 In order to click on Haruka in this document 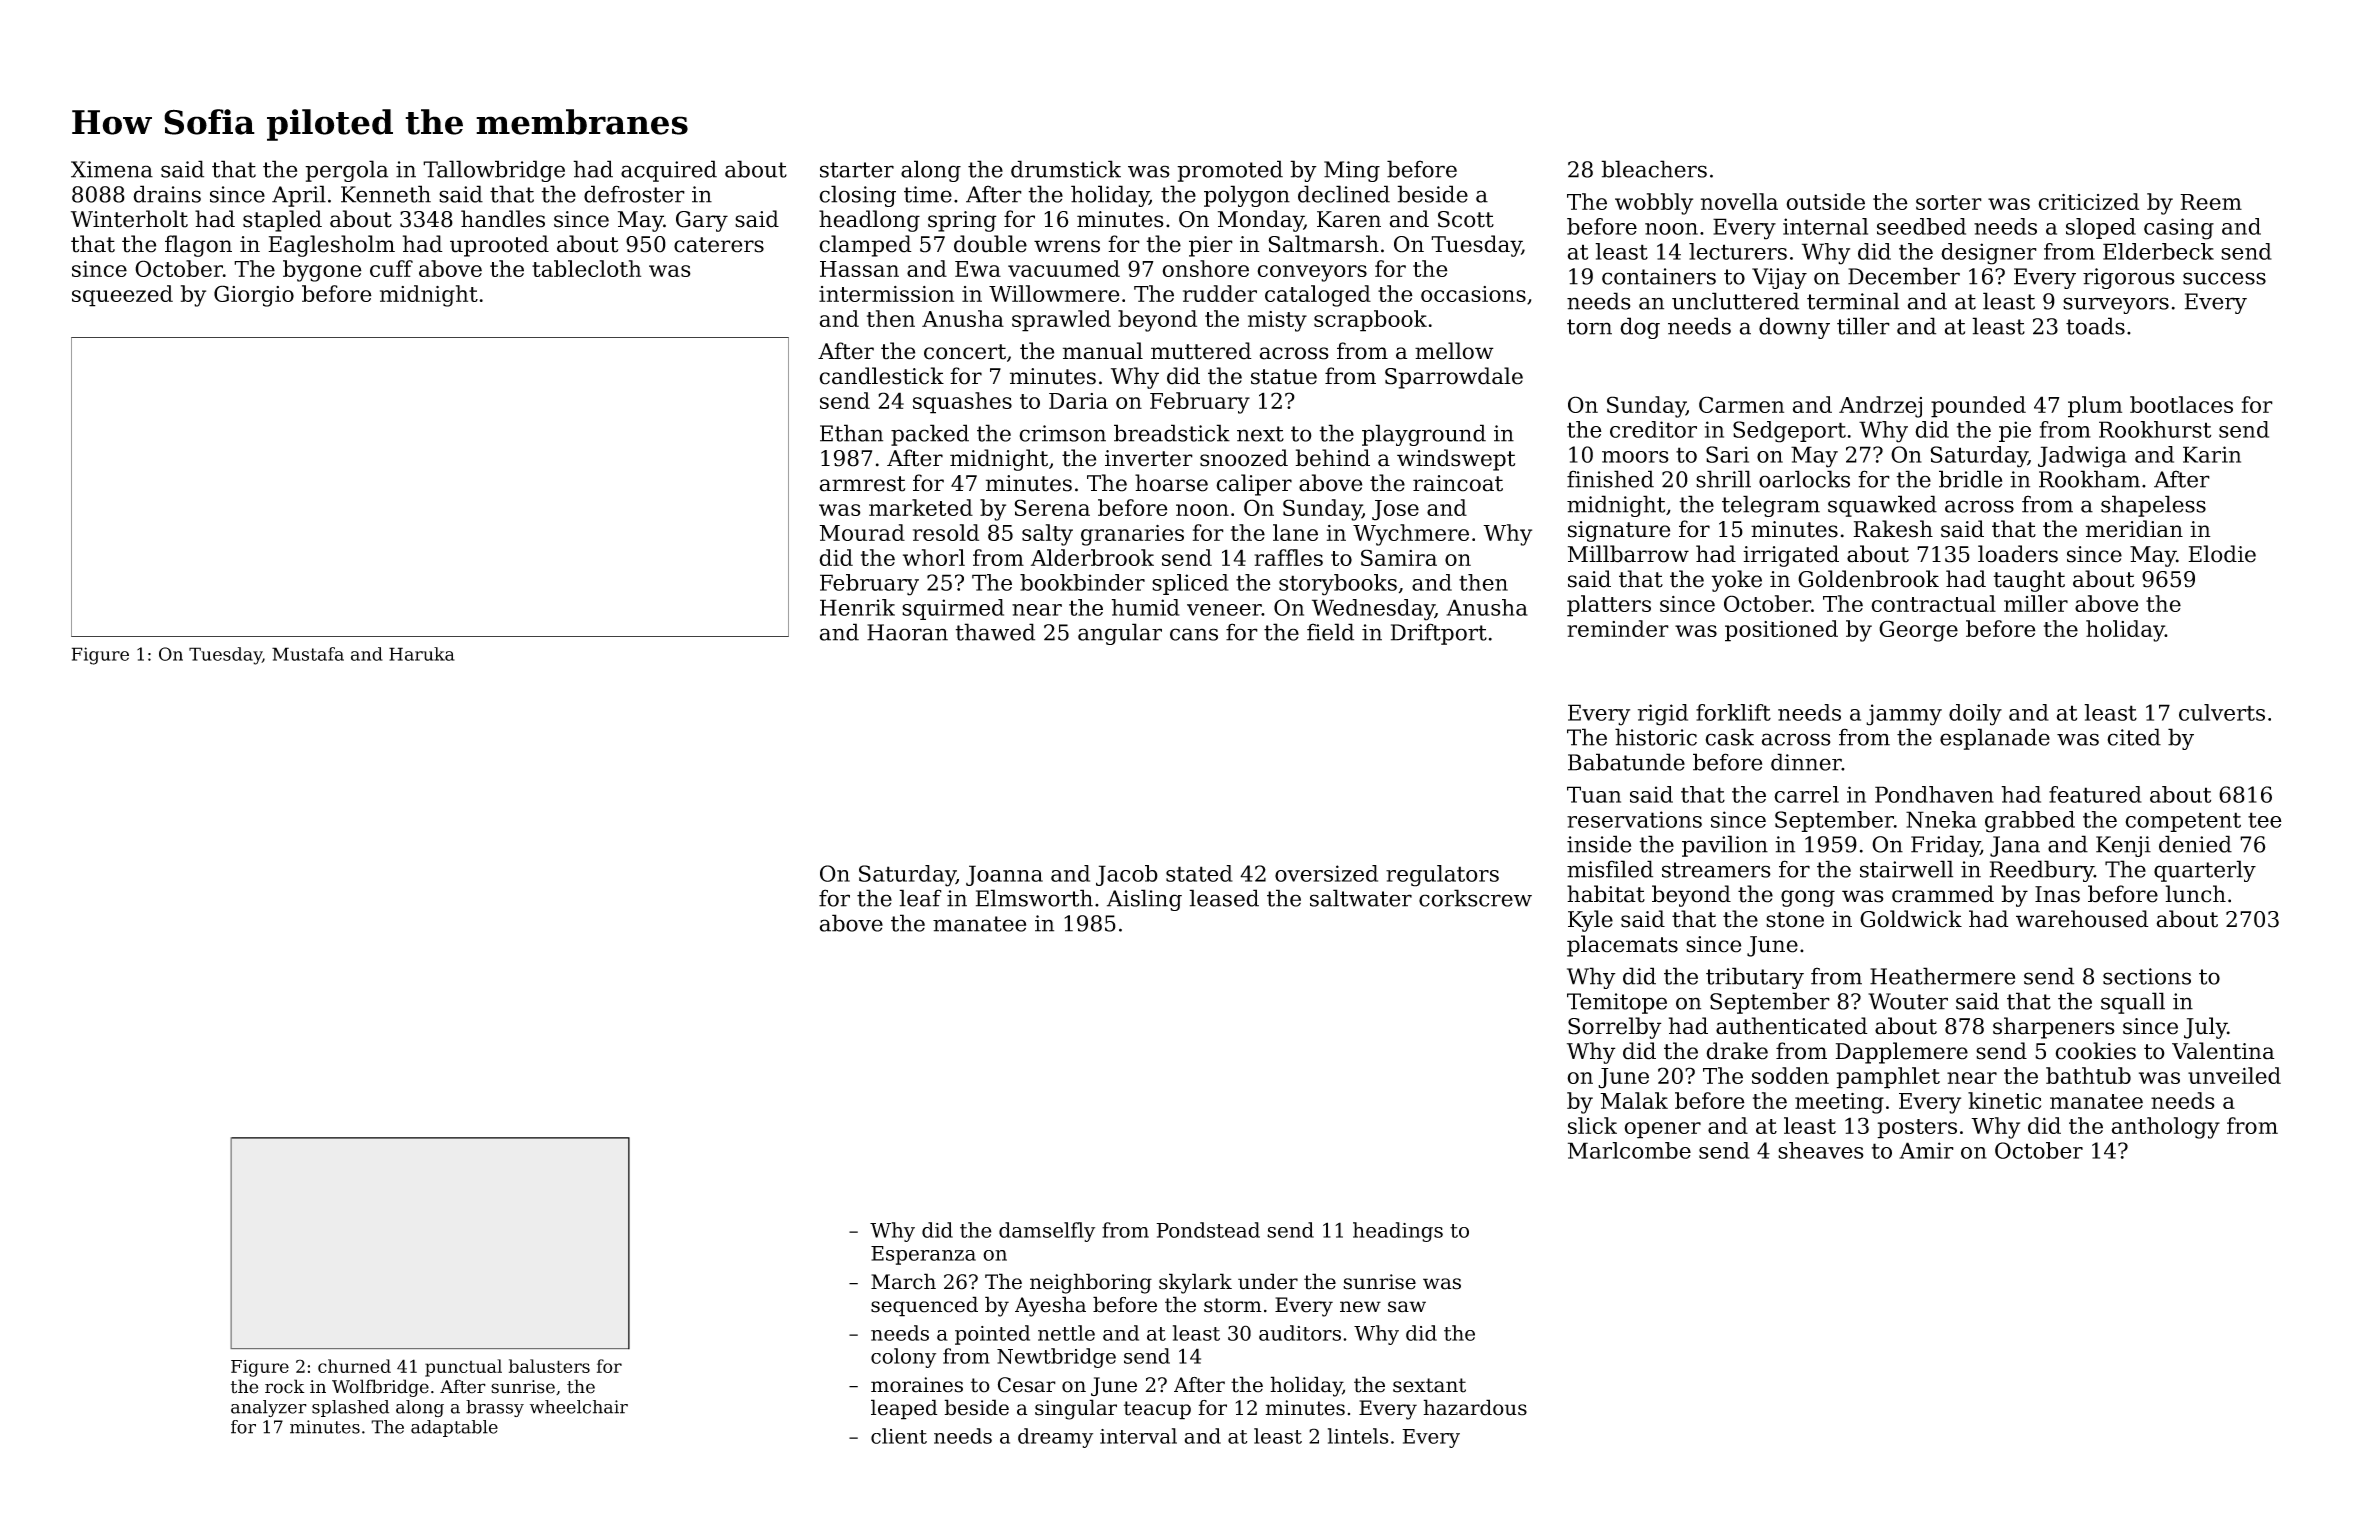, I will do `click(422, 654)`.
